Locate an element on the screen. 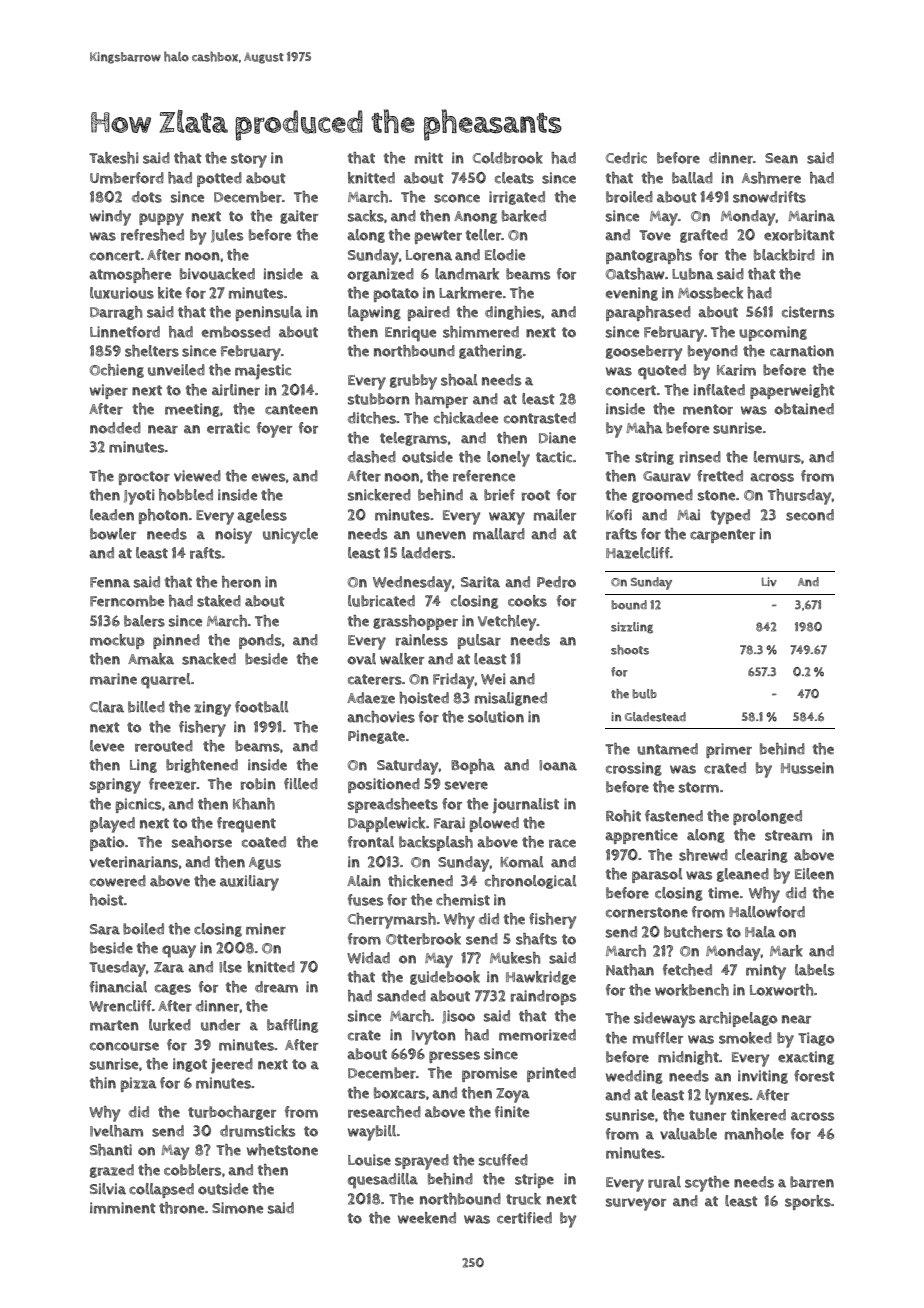 Image resolution: width=924 pixels, height=1308 pixels. imminent is located at coordinates (123, 1208).
